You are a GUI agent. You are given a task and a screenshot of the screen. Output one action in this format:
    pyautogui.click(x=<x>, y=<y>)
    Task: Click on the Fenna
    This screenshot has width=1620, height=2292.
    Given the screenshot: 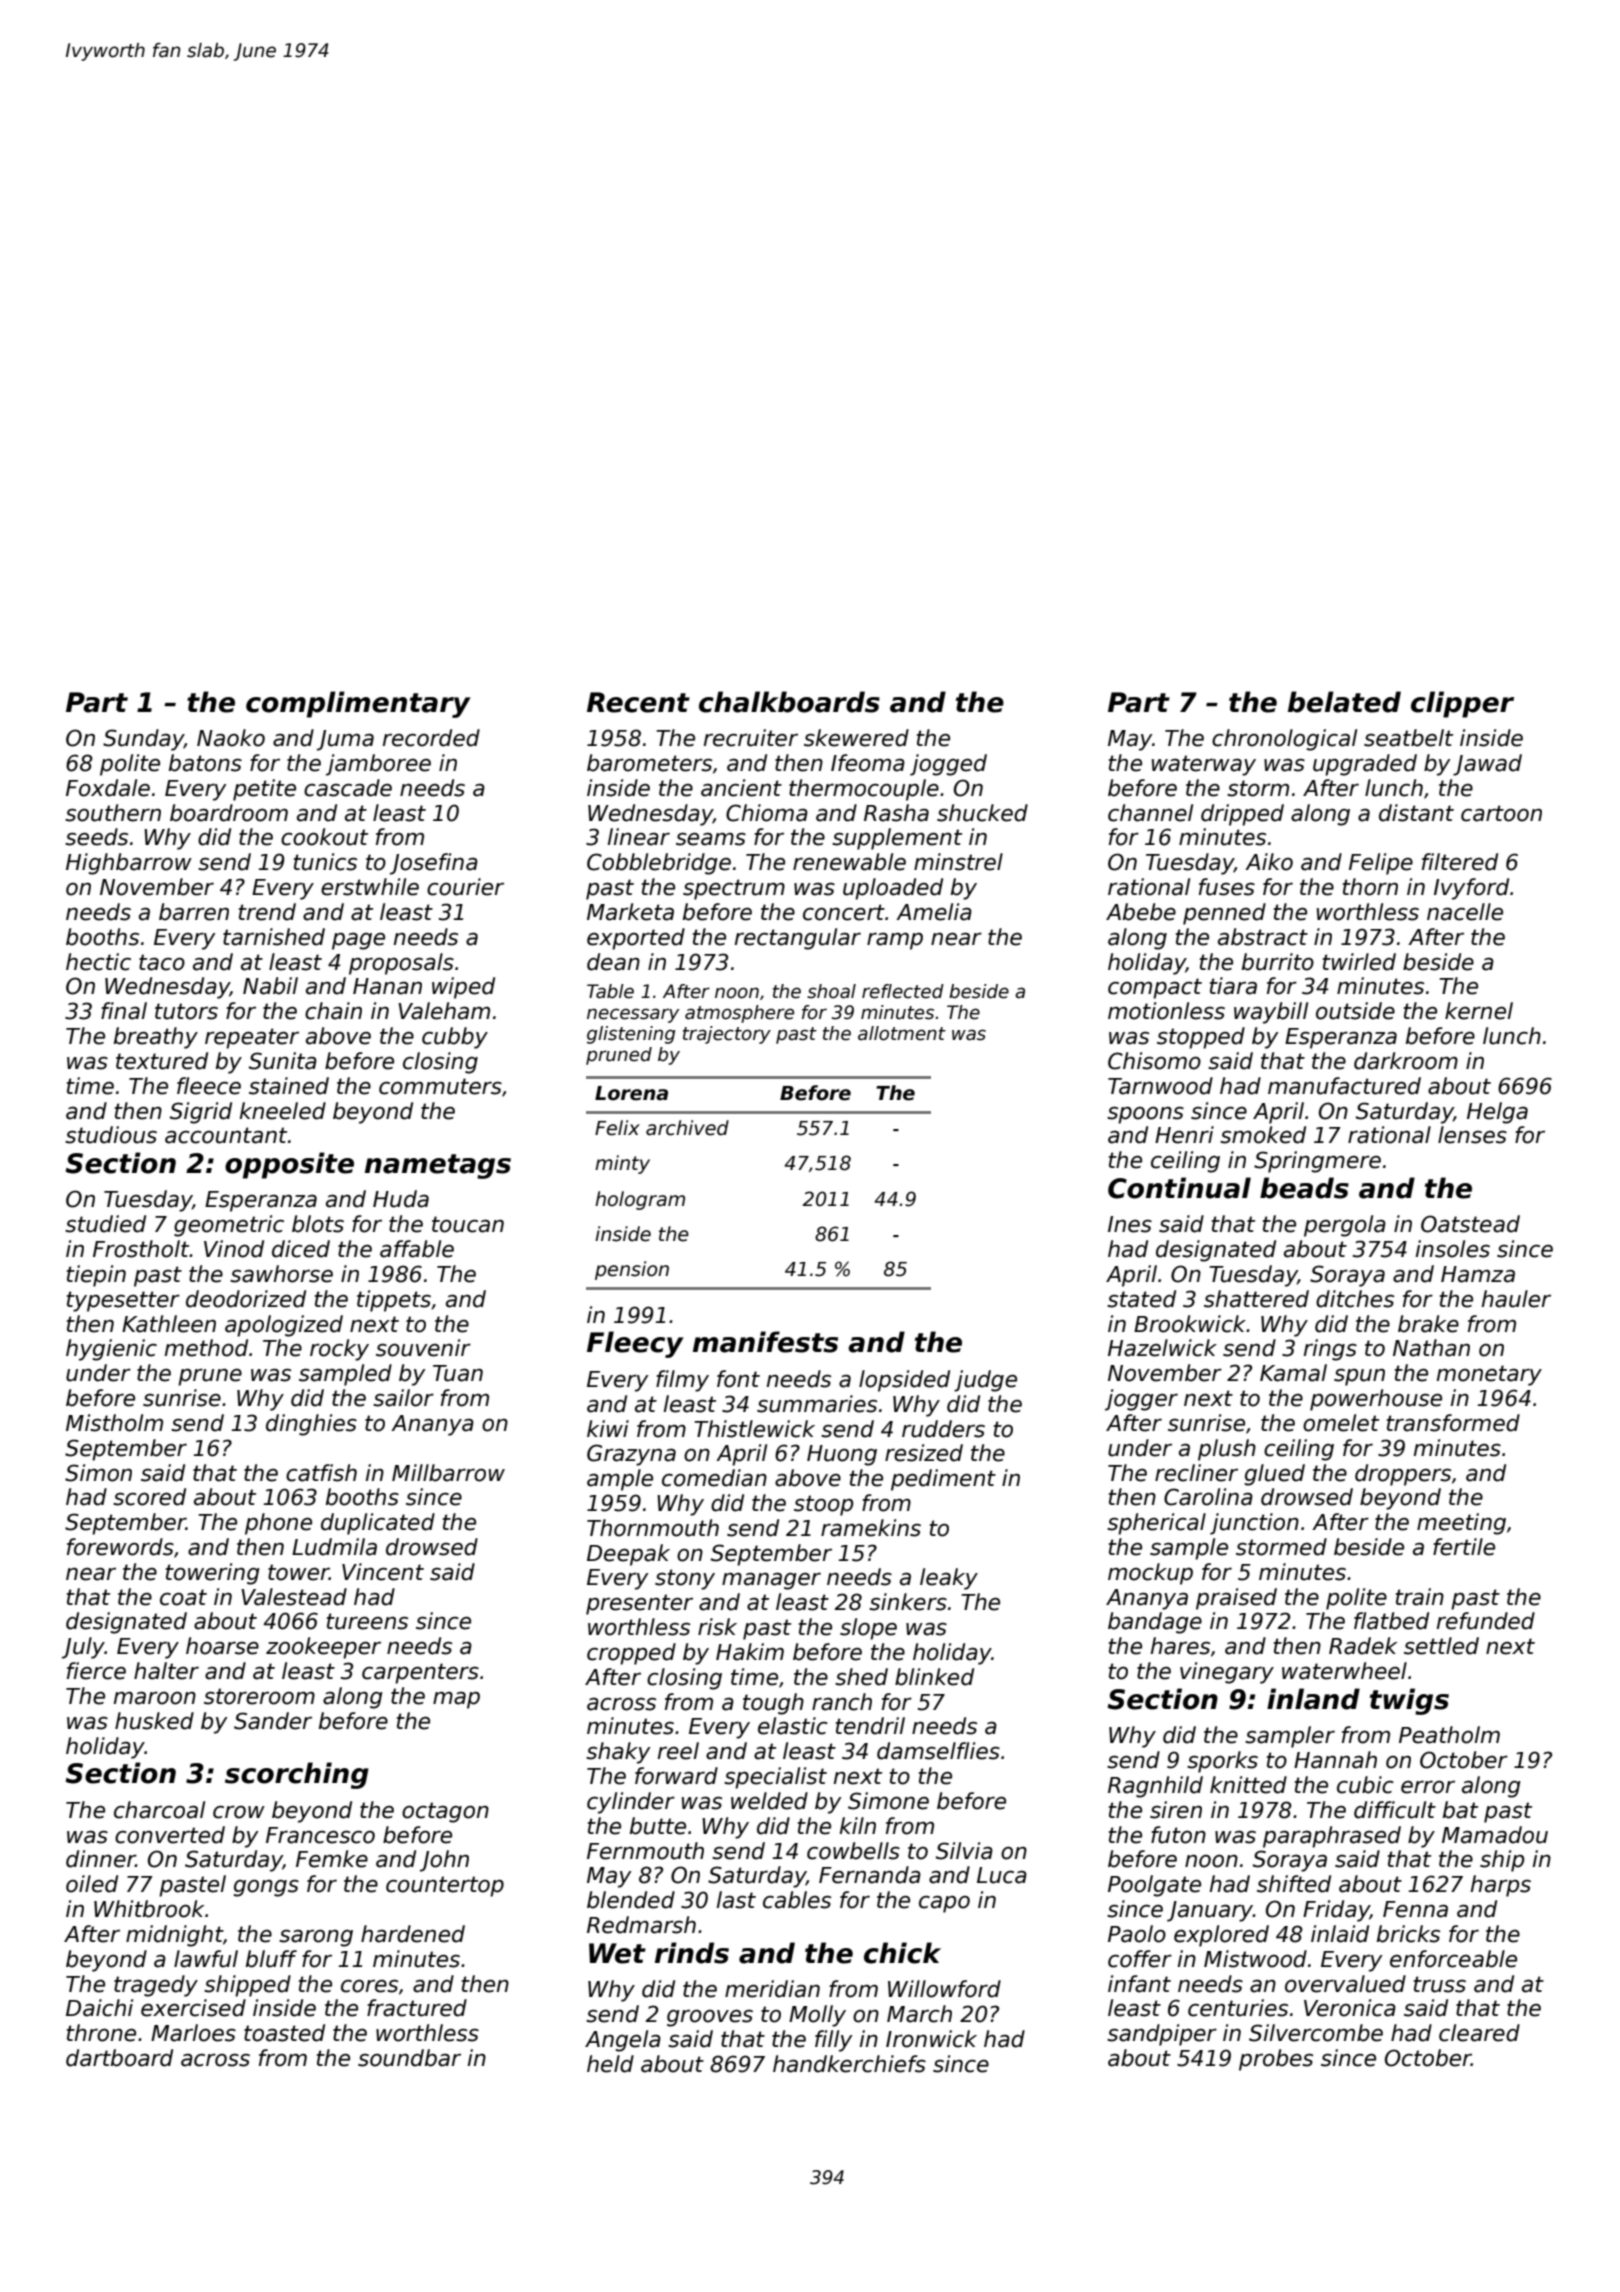 What is the action you would take?
    pyautogui.click(x=1415, y=1909)
